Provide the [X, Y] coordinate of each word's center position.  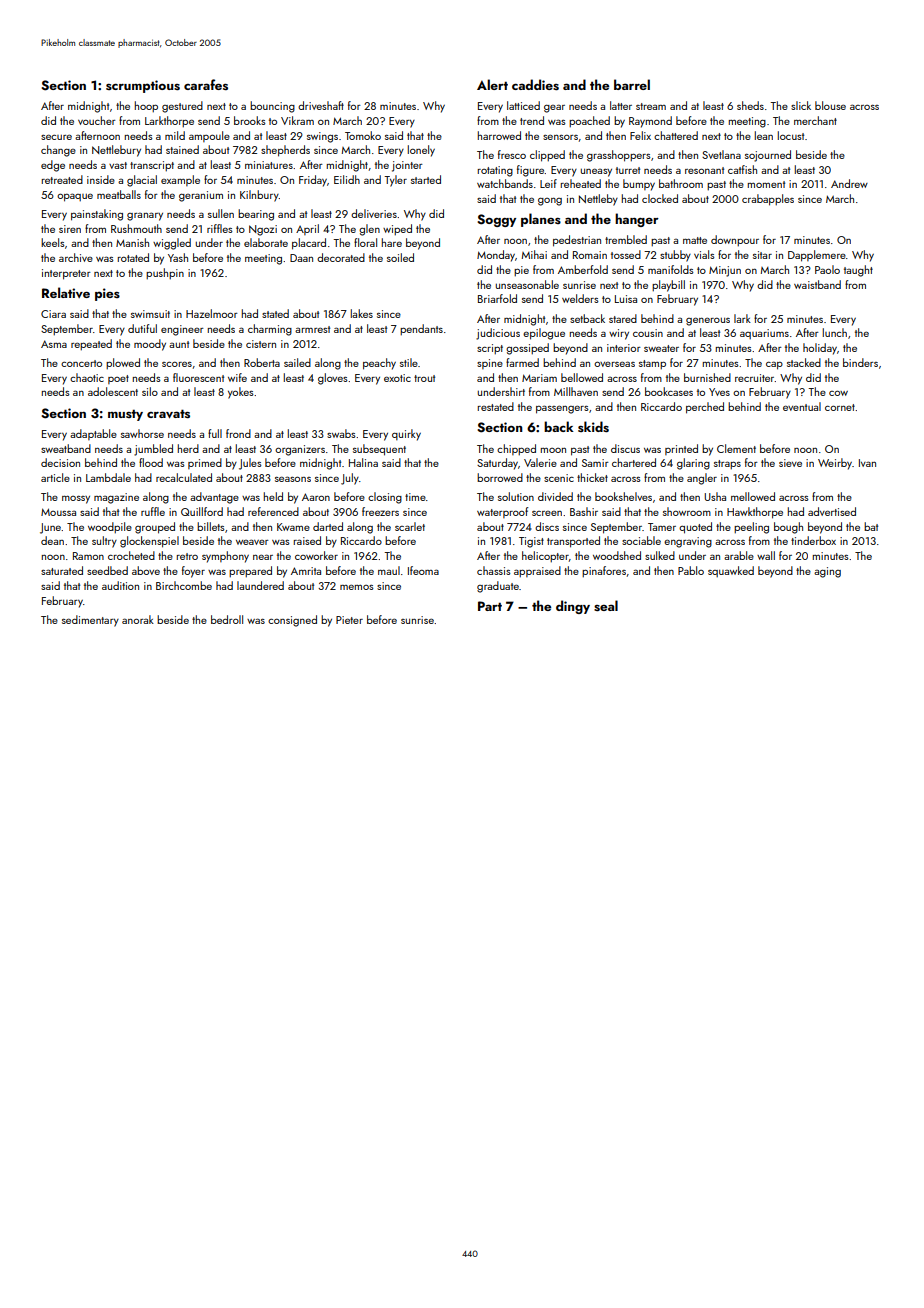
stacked [804, 362]
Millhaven [576, 391]
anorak [138, 619]
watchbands [505, 183]
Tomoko [363, 135]
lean [764, 135]
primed [205, 463]
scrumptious [143, 86]
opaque [75, 197]
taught [858, 271]
